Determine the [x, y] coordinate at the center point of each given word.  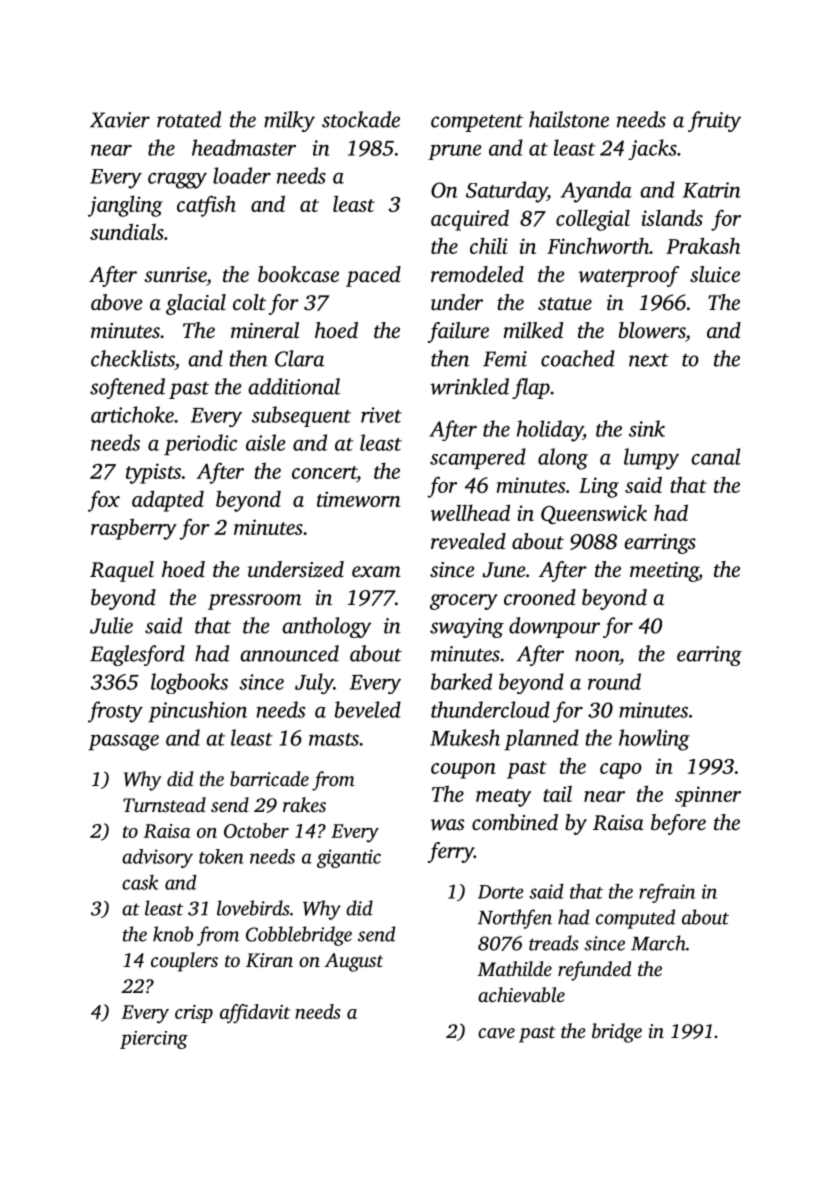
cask [140, 882]
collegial [593, 220]
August [353, 962]
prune [454, 152]
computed [635, 919]
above [117, 302]
